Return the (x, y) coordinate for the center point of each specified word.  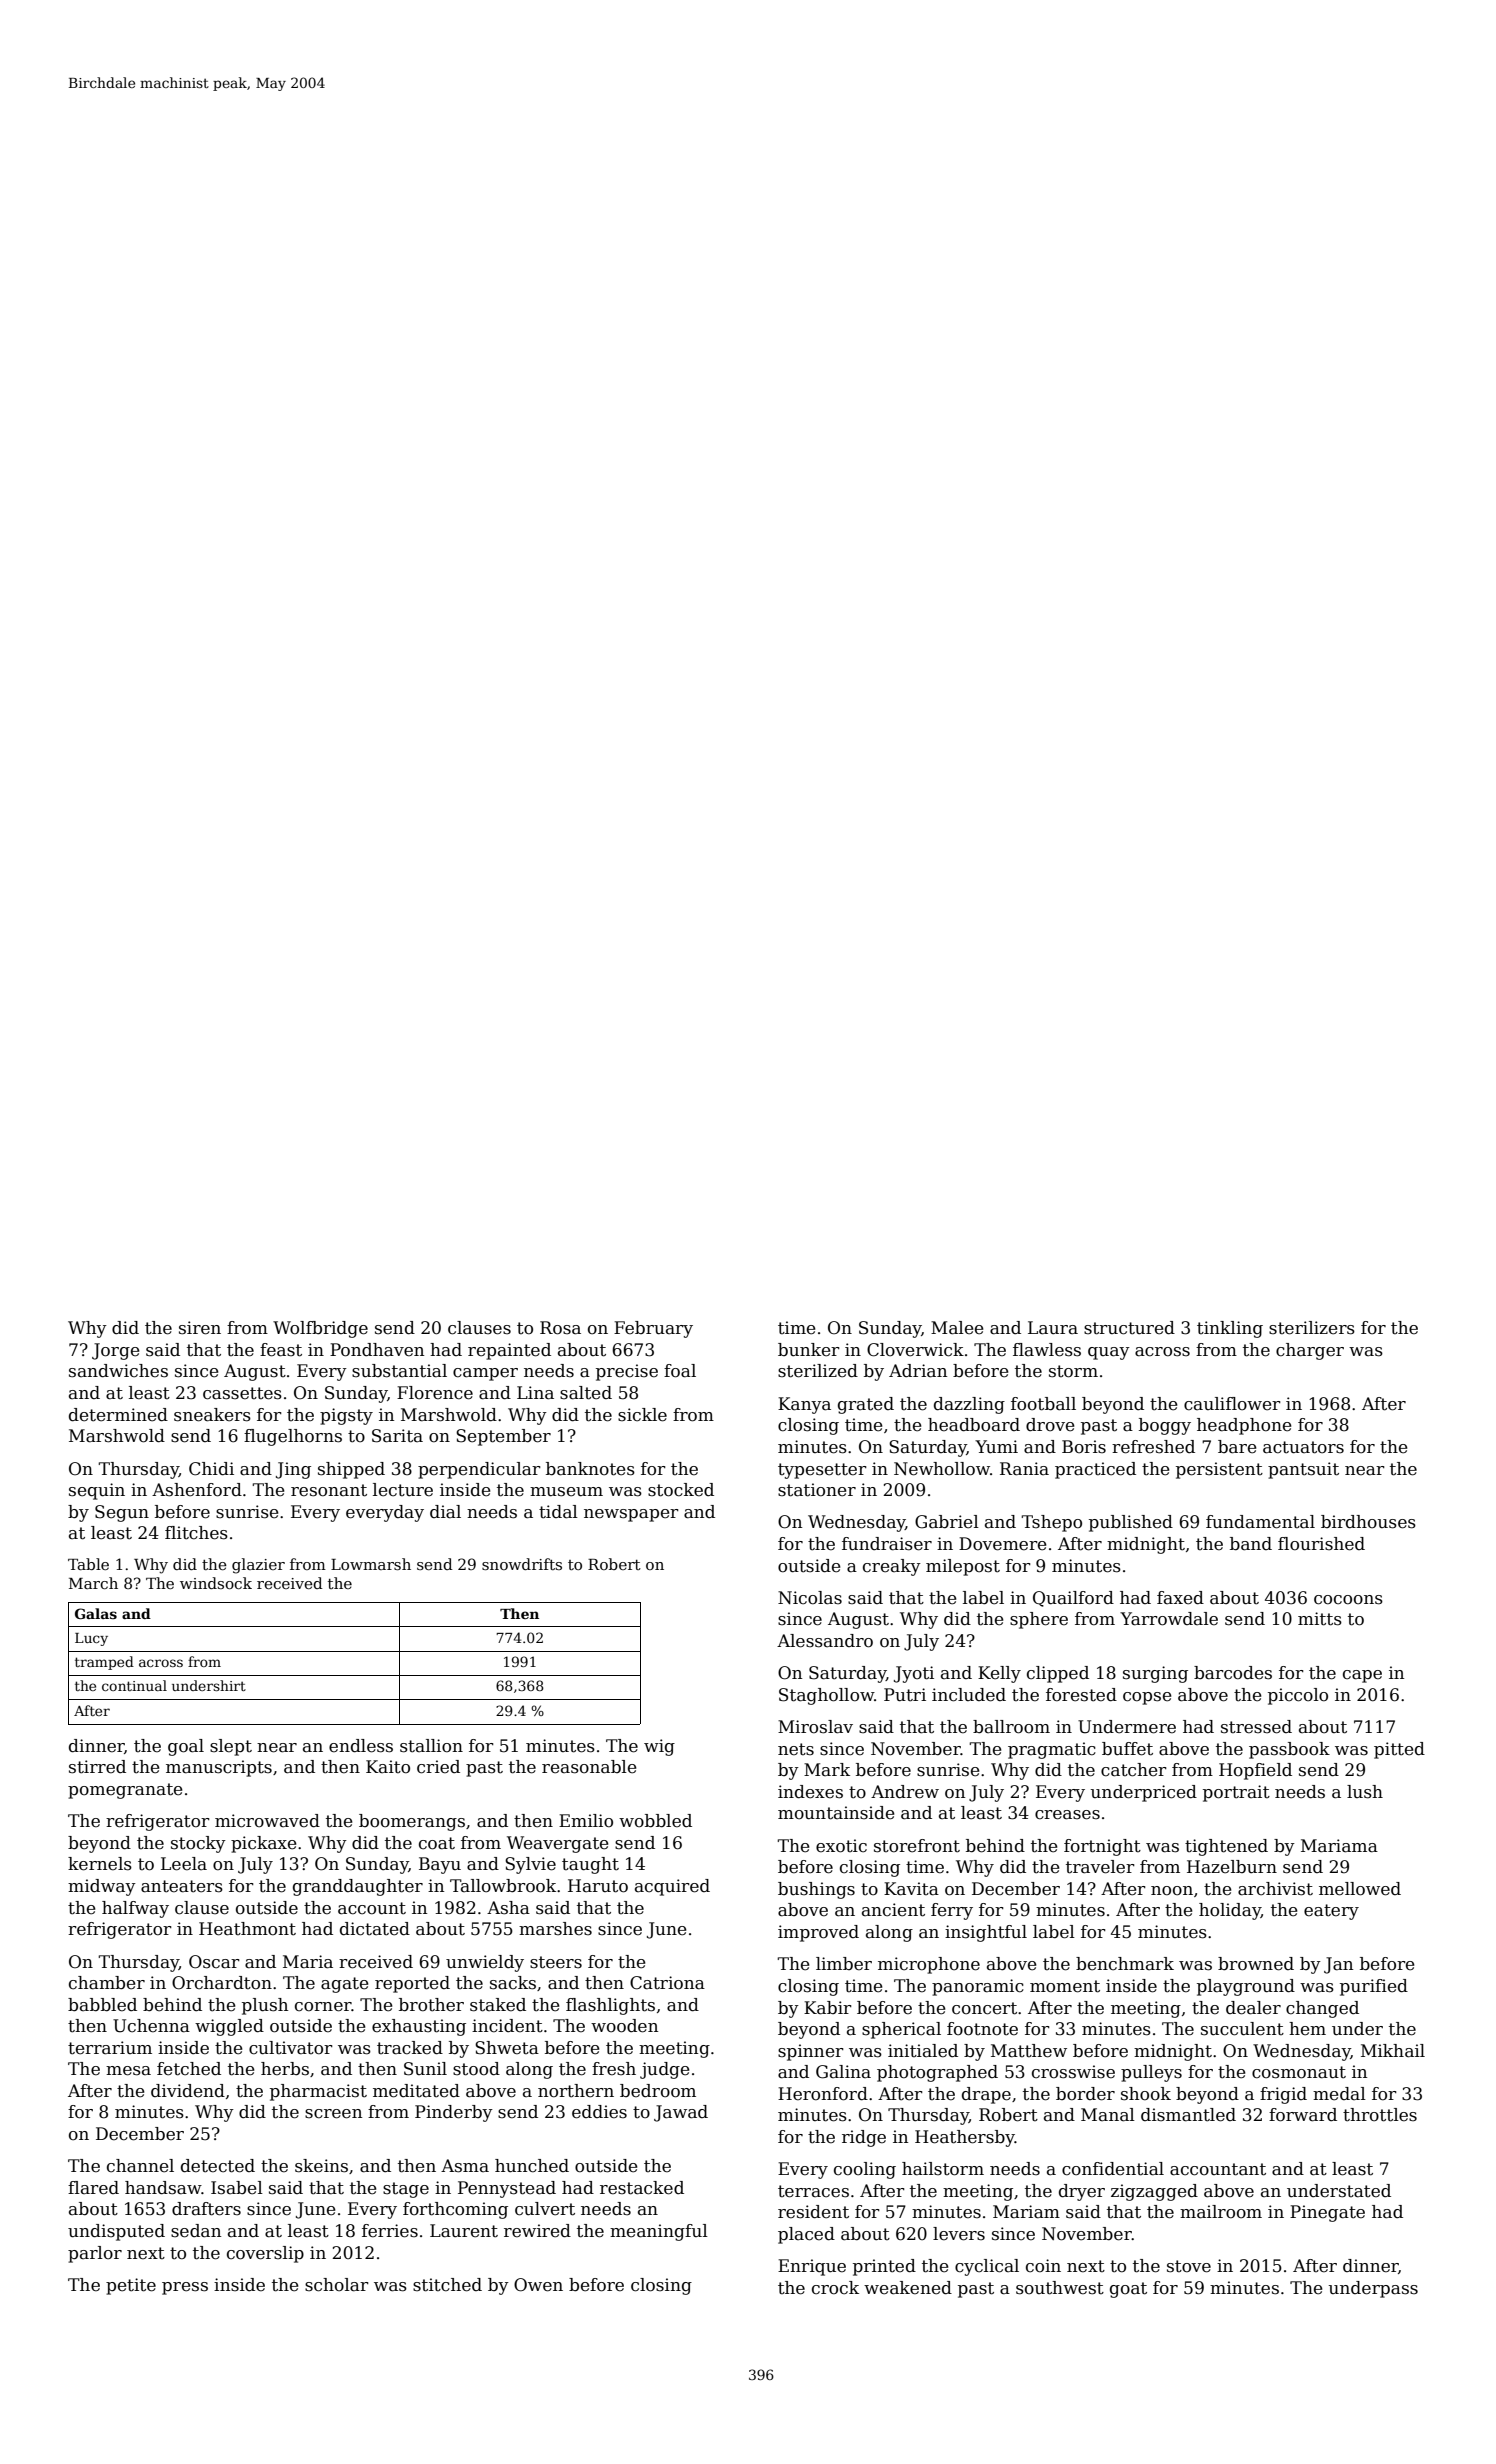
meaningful (659, 2232)
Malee (957, 1328)
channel (140, 2166)
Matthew (1029, 2051)
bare (1237, 1447)
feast (281, 1350)
